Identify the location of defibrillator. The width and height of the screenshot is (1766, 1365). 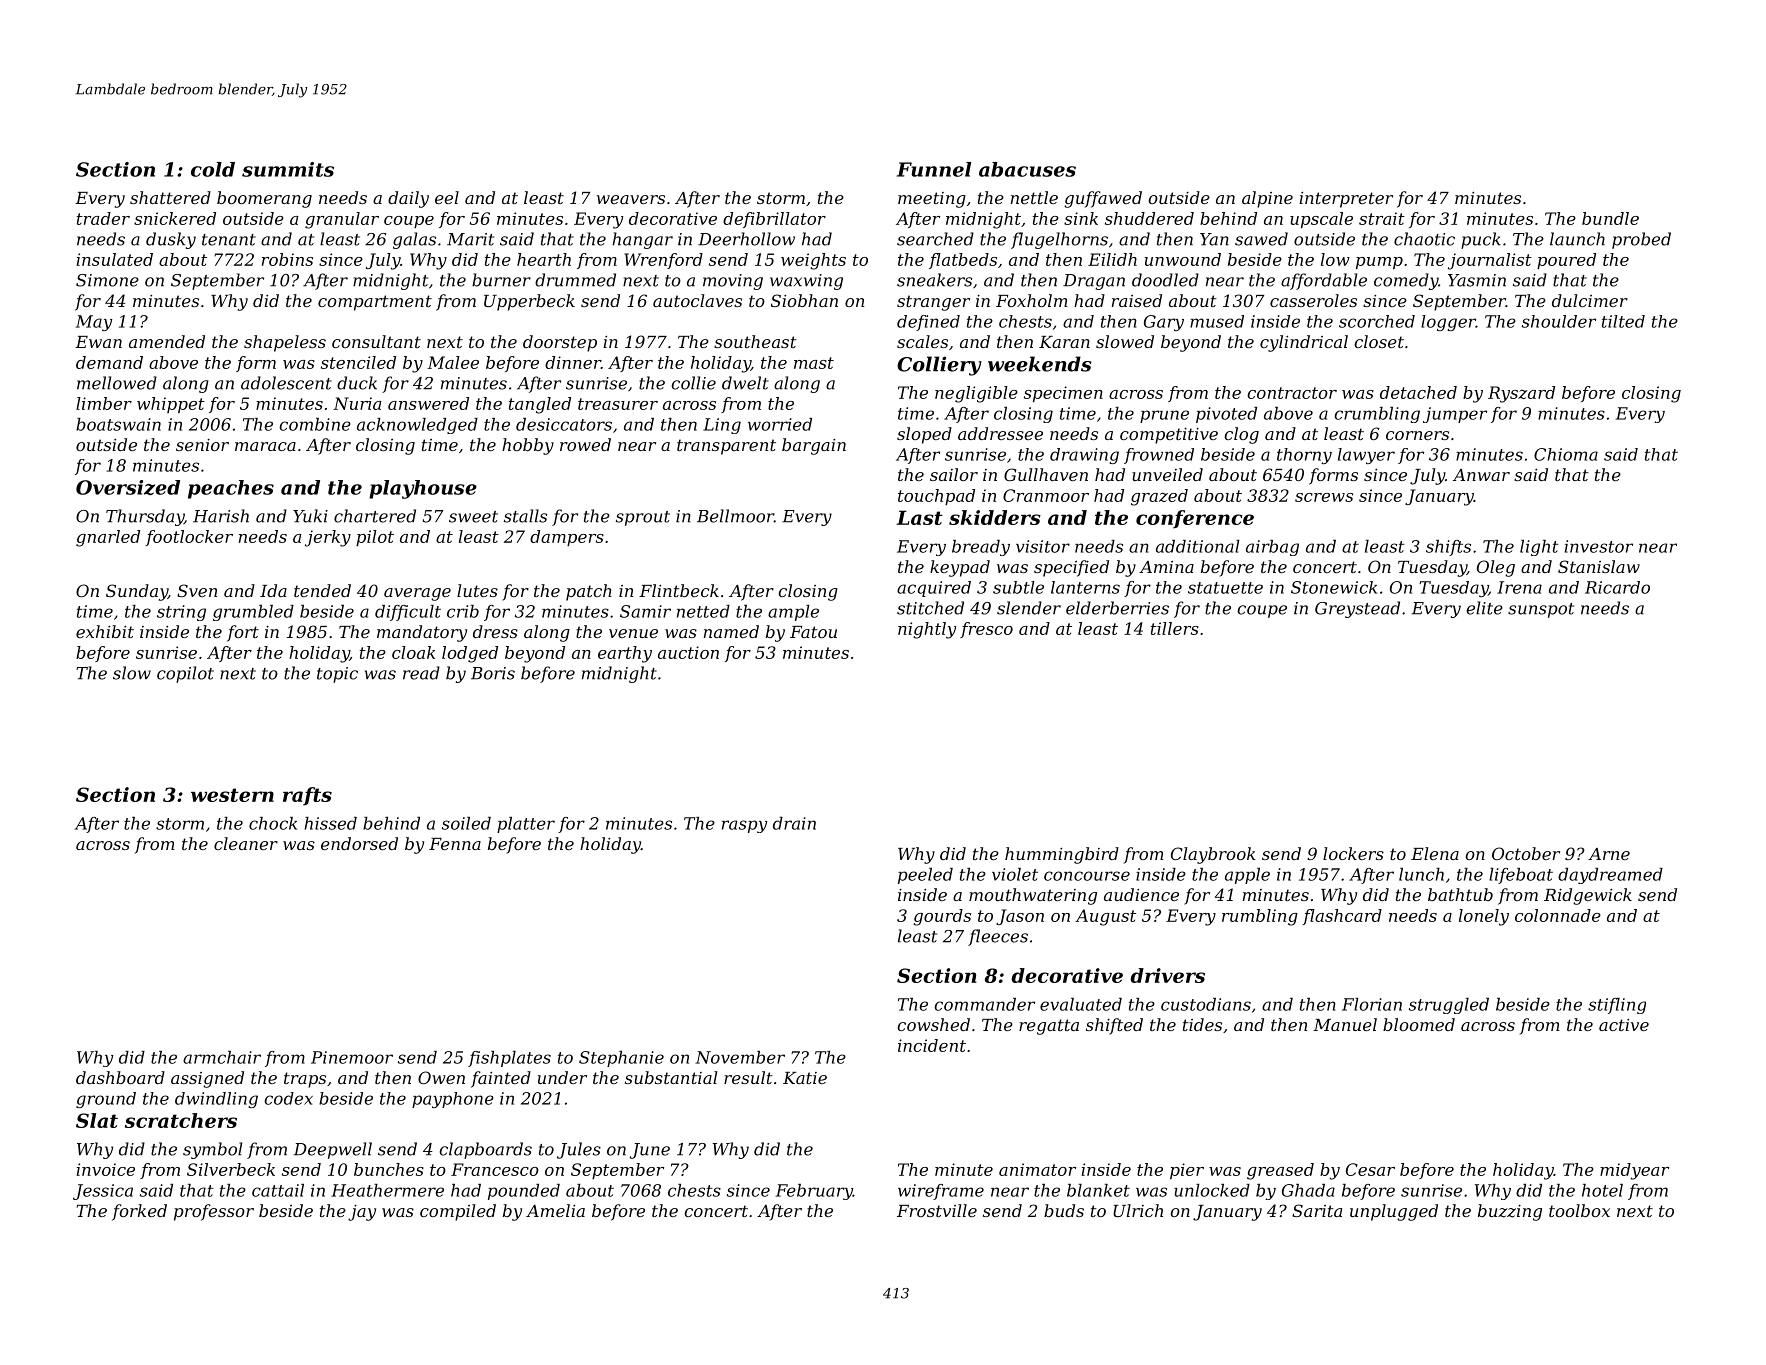
(774, 220).
